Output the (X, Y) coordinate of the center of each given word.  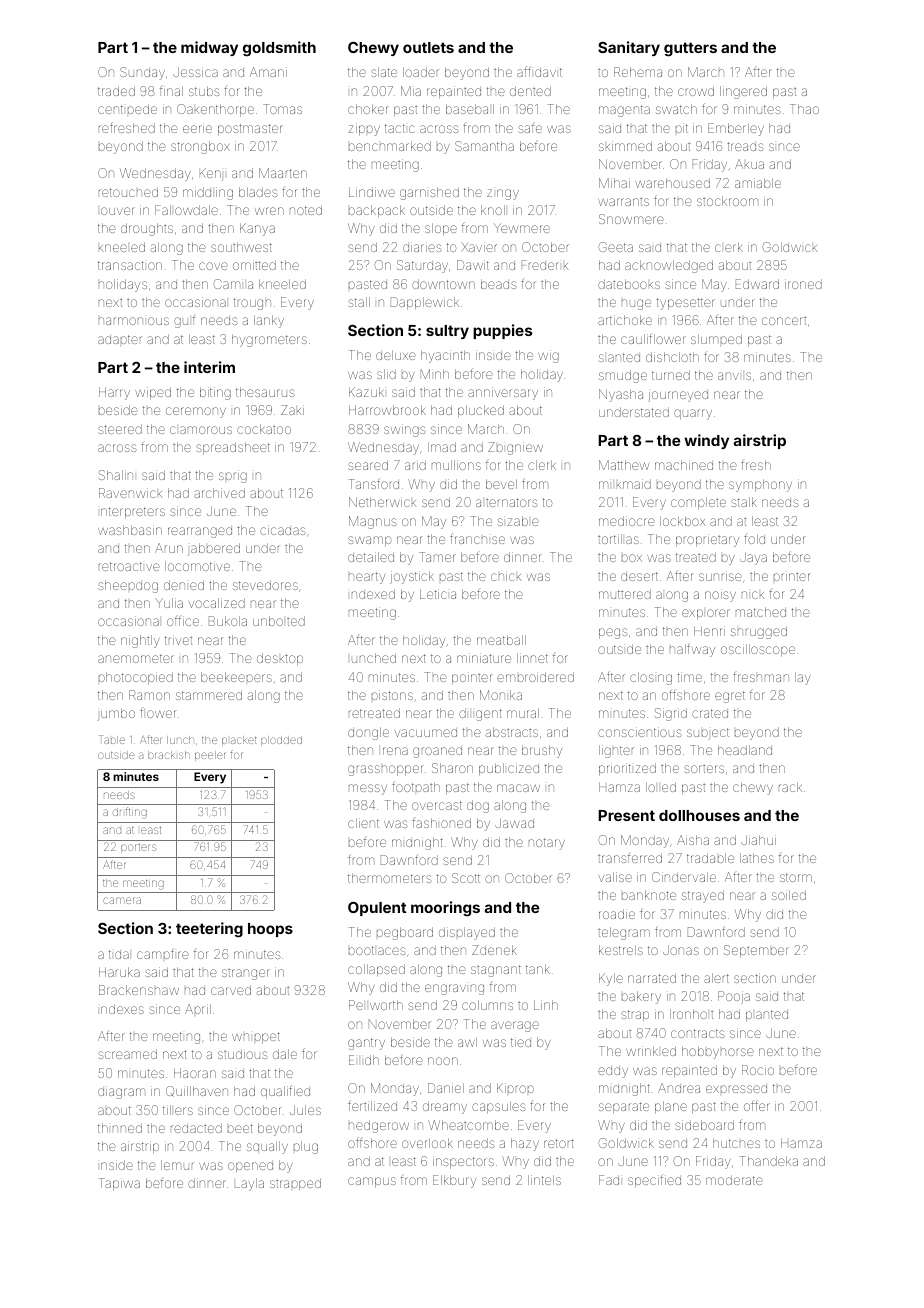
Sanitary (629, 48)
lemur (177, 1165)
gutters (690, 49)
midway (209, 48)
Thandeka (768, 1161)
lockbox (682, 521)
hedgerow (379, 1126)
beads (499, 284)
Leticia (438, 594)
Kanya (257, 229)
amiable (758, 183)
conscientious (640, 732)
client (363, 823)
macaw (518, 788)
